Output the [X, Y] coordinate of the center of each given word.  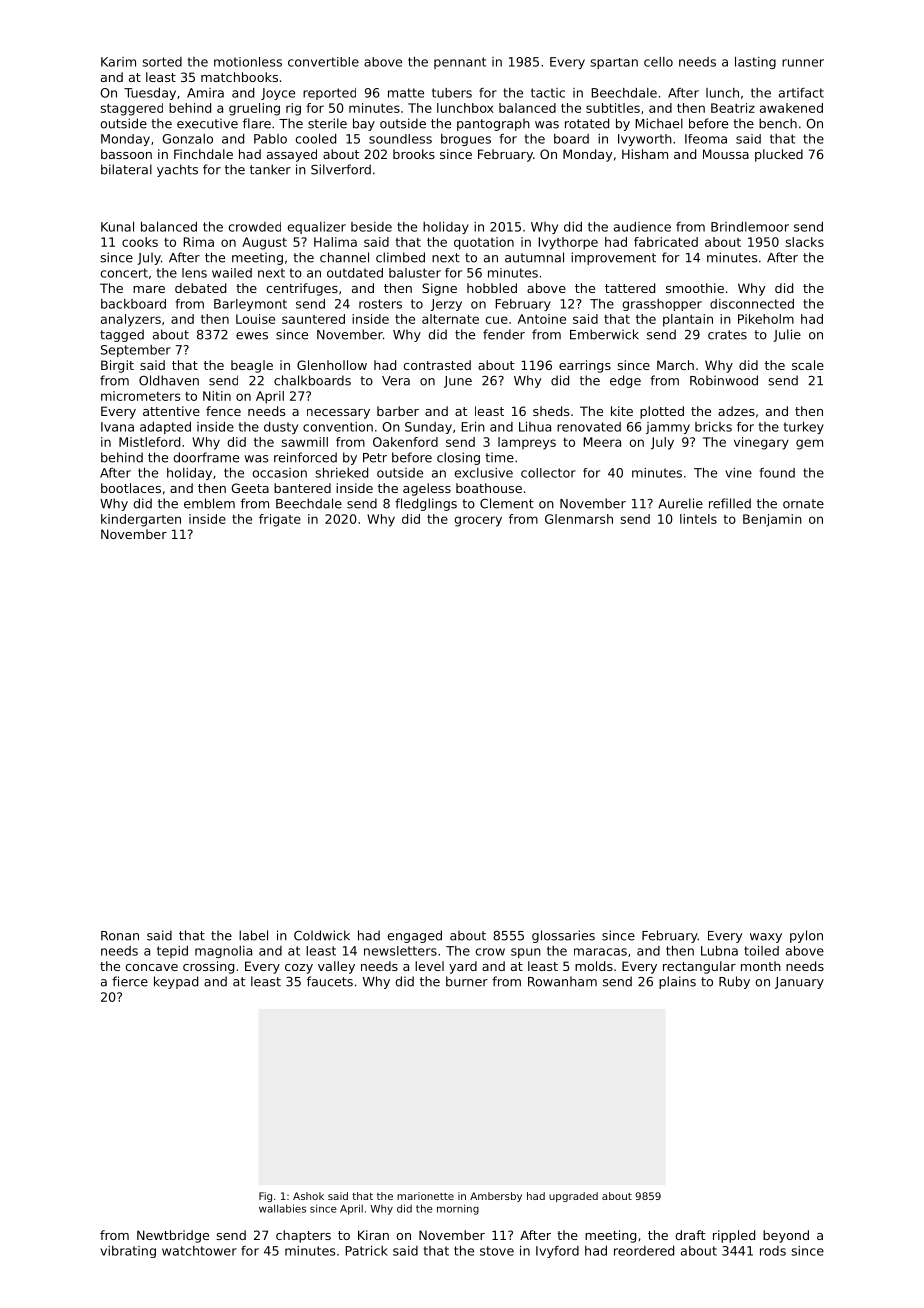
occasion [280, 473]
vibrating [128, 1252]
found [777, 473]
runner [803, 63]
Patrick [366, 1251]
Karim [118, 62]
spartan [614, 63]
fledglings [426, 504]
